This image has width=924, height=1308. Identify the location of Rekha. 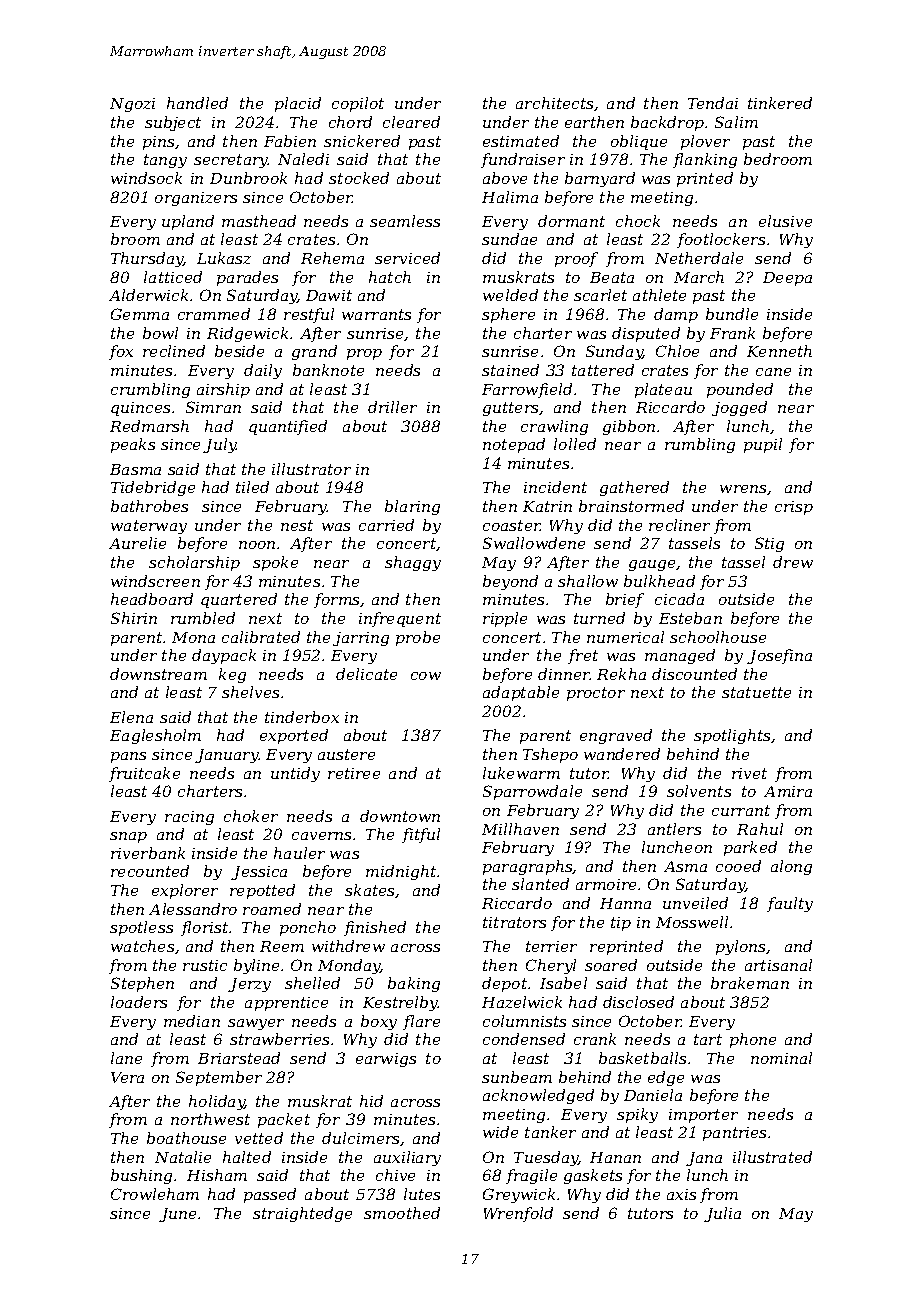
(621, 674).
